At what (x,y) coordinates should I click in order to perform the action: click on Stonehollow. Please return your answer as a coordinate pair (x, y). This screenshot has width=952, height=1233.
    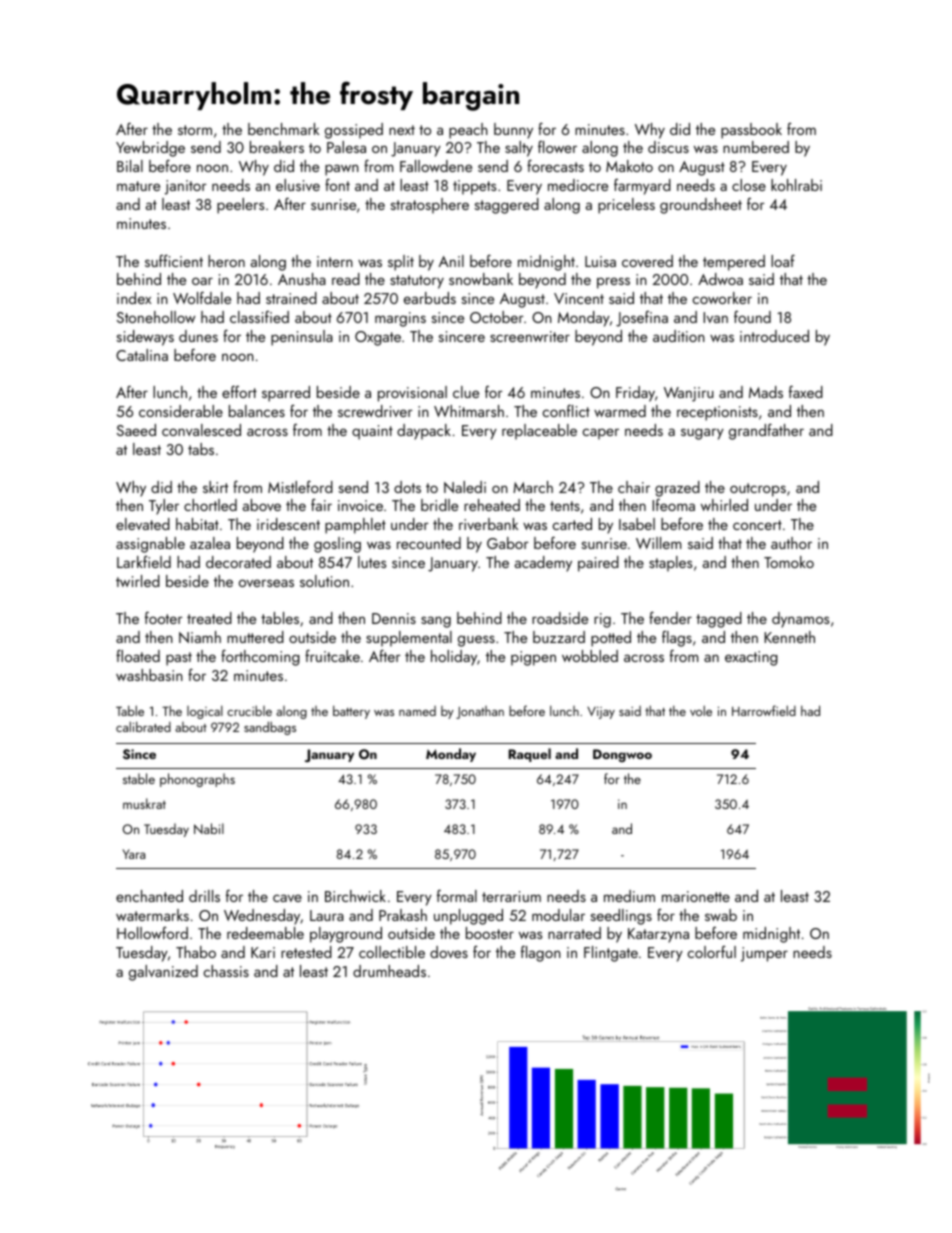
    Looking at the image, I should click on (156, 317).
